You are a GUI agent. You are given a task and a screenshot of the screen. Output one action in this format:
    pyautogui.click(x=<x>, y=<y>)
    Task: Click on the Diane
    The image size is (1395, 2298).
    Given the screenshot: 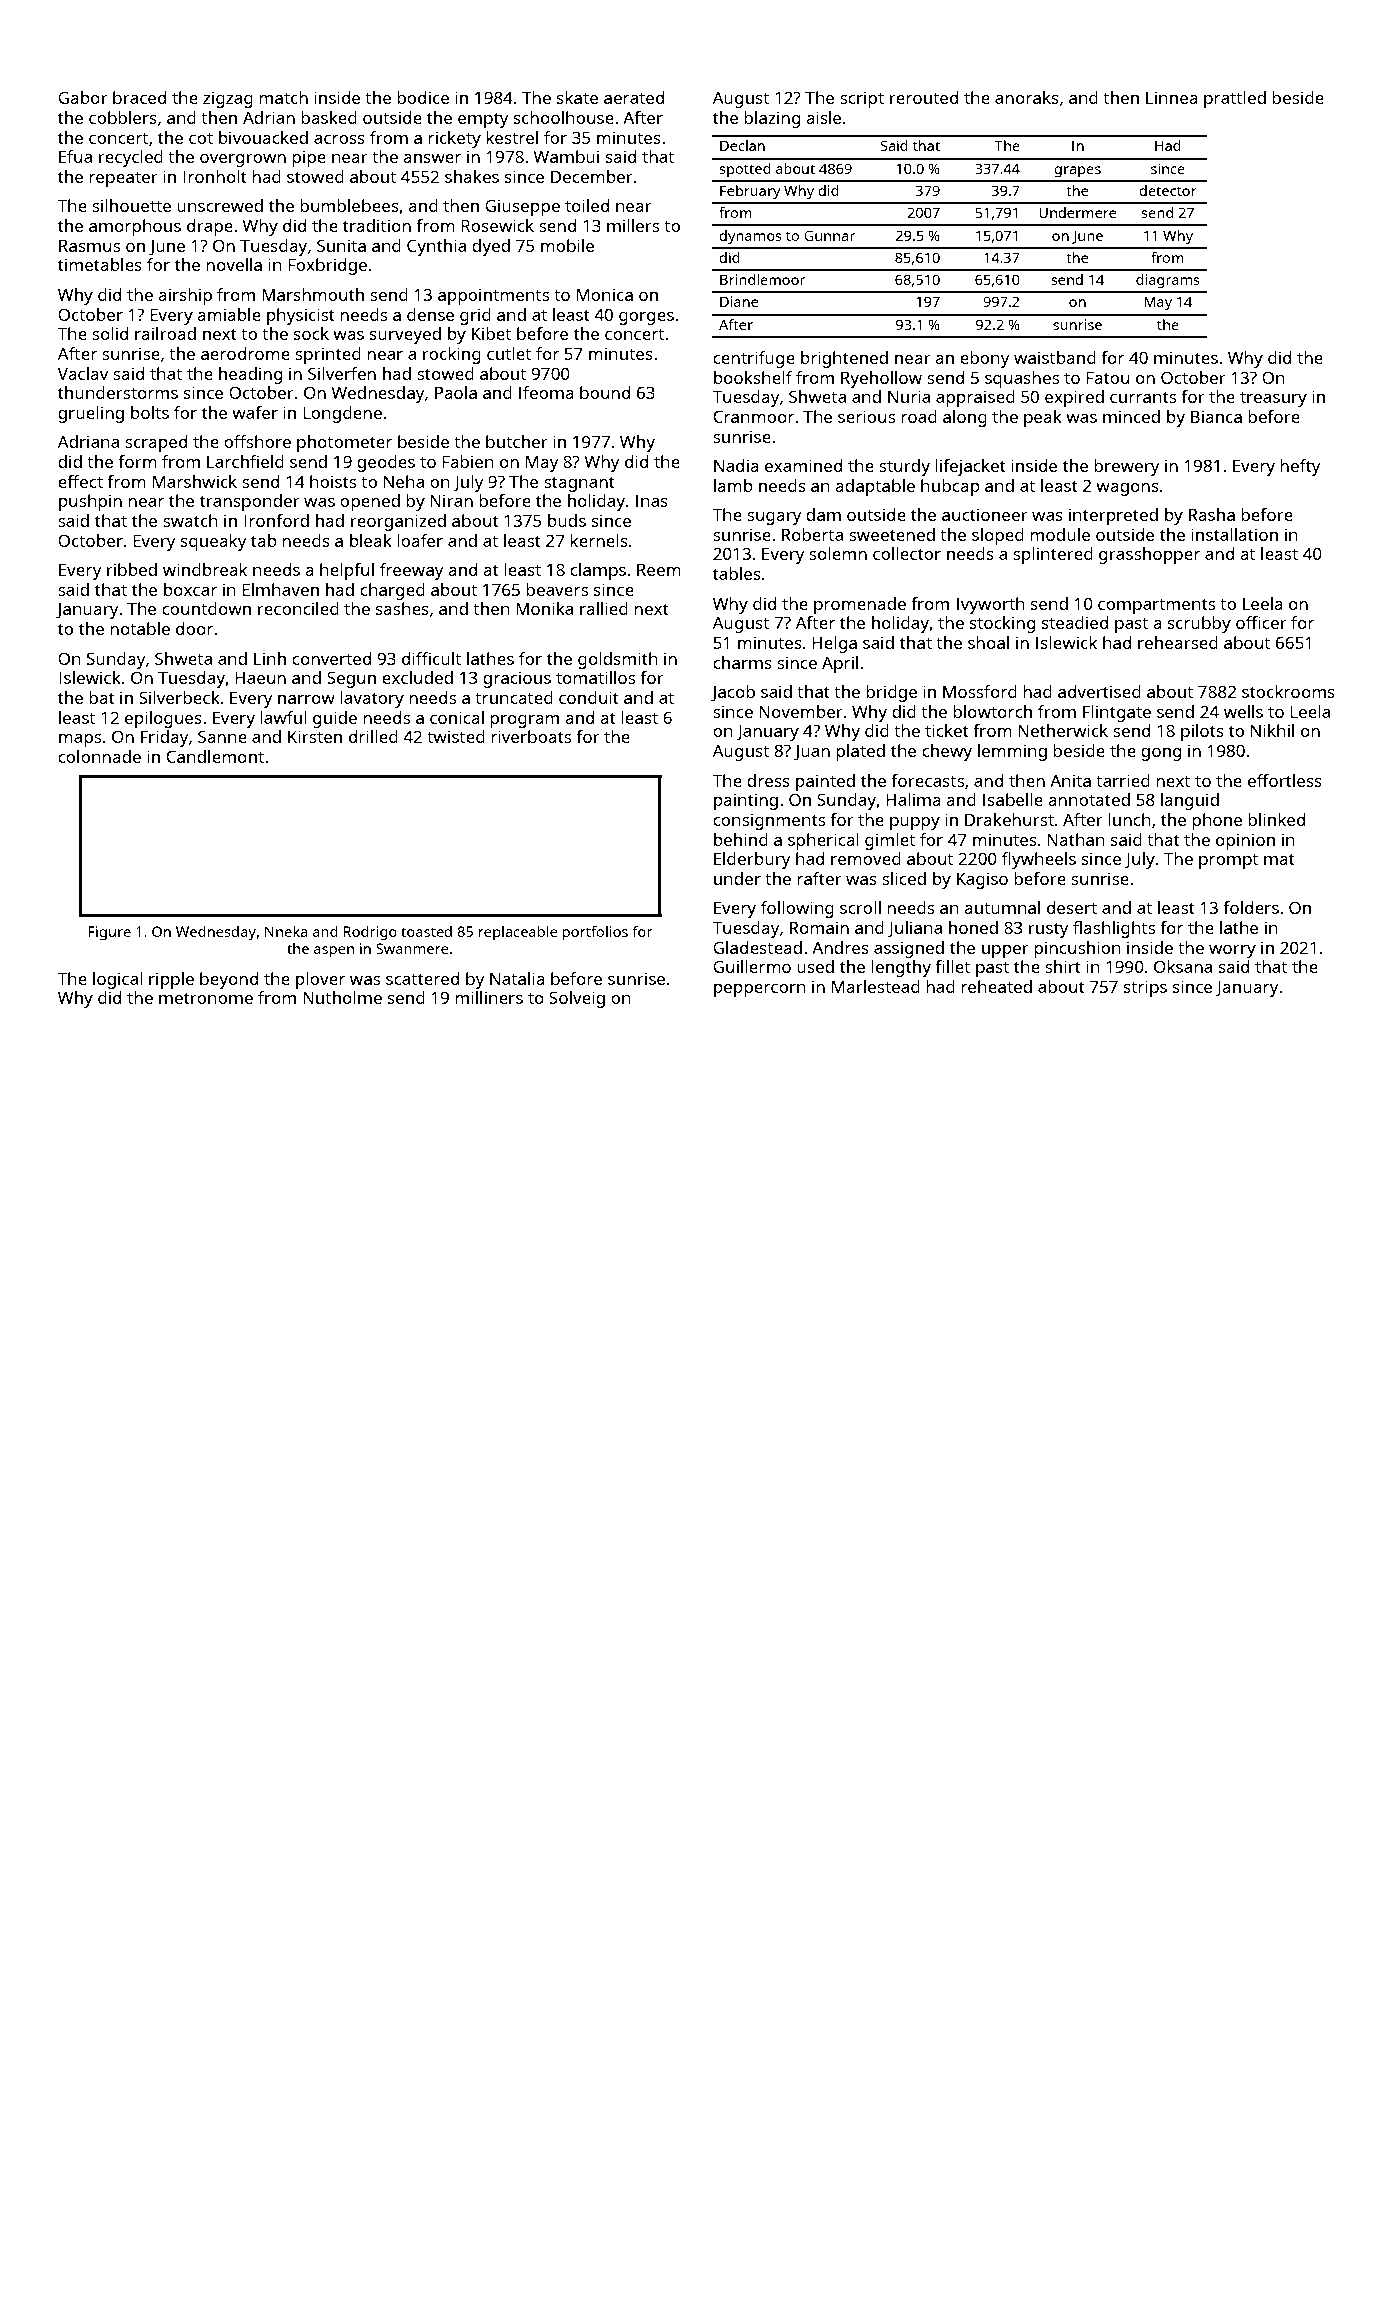 What is the action you would take?
    pyautogui.click(x=739, y=301)
